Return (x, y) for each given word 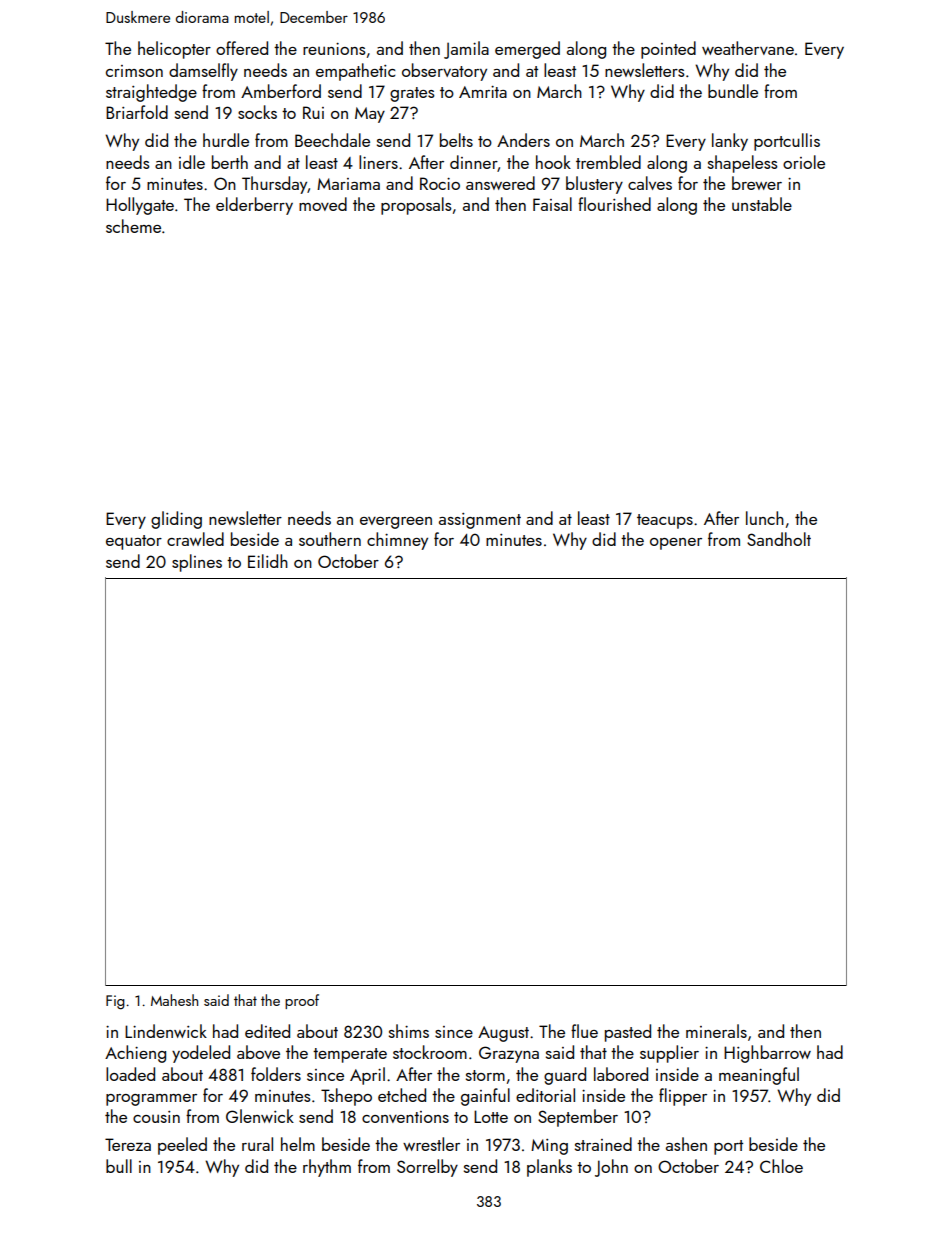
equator (134, 542)
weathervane (748, 48)
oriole (804, 162)
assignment (480, 521)
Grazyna (509, 1054)
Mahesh (174, 1000)
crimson (134, 71)
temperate (350, 1055)
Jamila (466, 50)
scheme (133, 226)
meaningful (759, 1076)
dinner (474, 163)
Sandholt (779, 539)
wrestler (431, 1144)
